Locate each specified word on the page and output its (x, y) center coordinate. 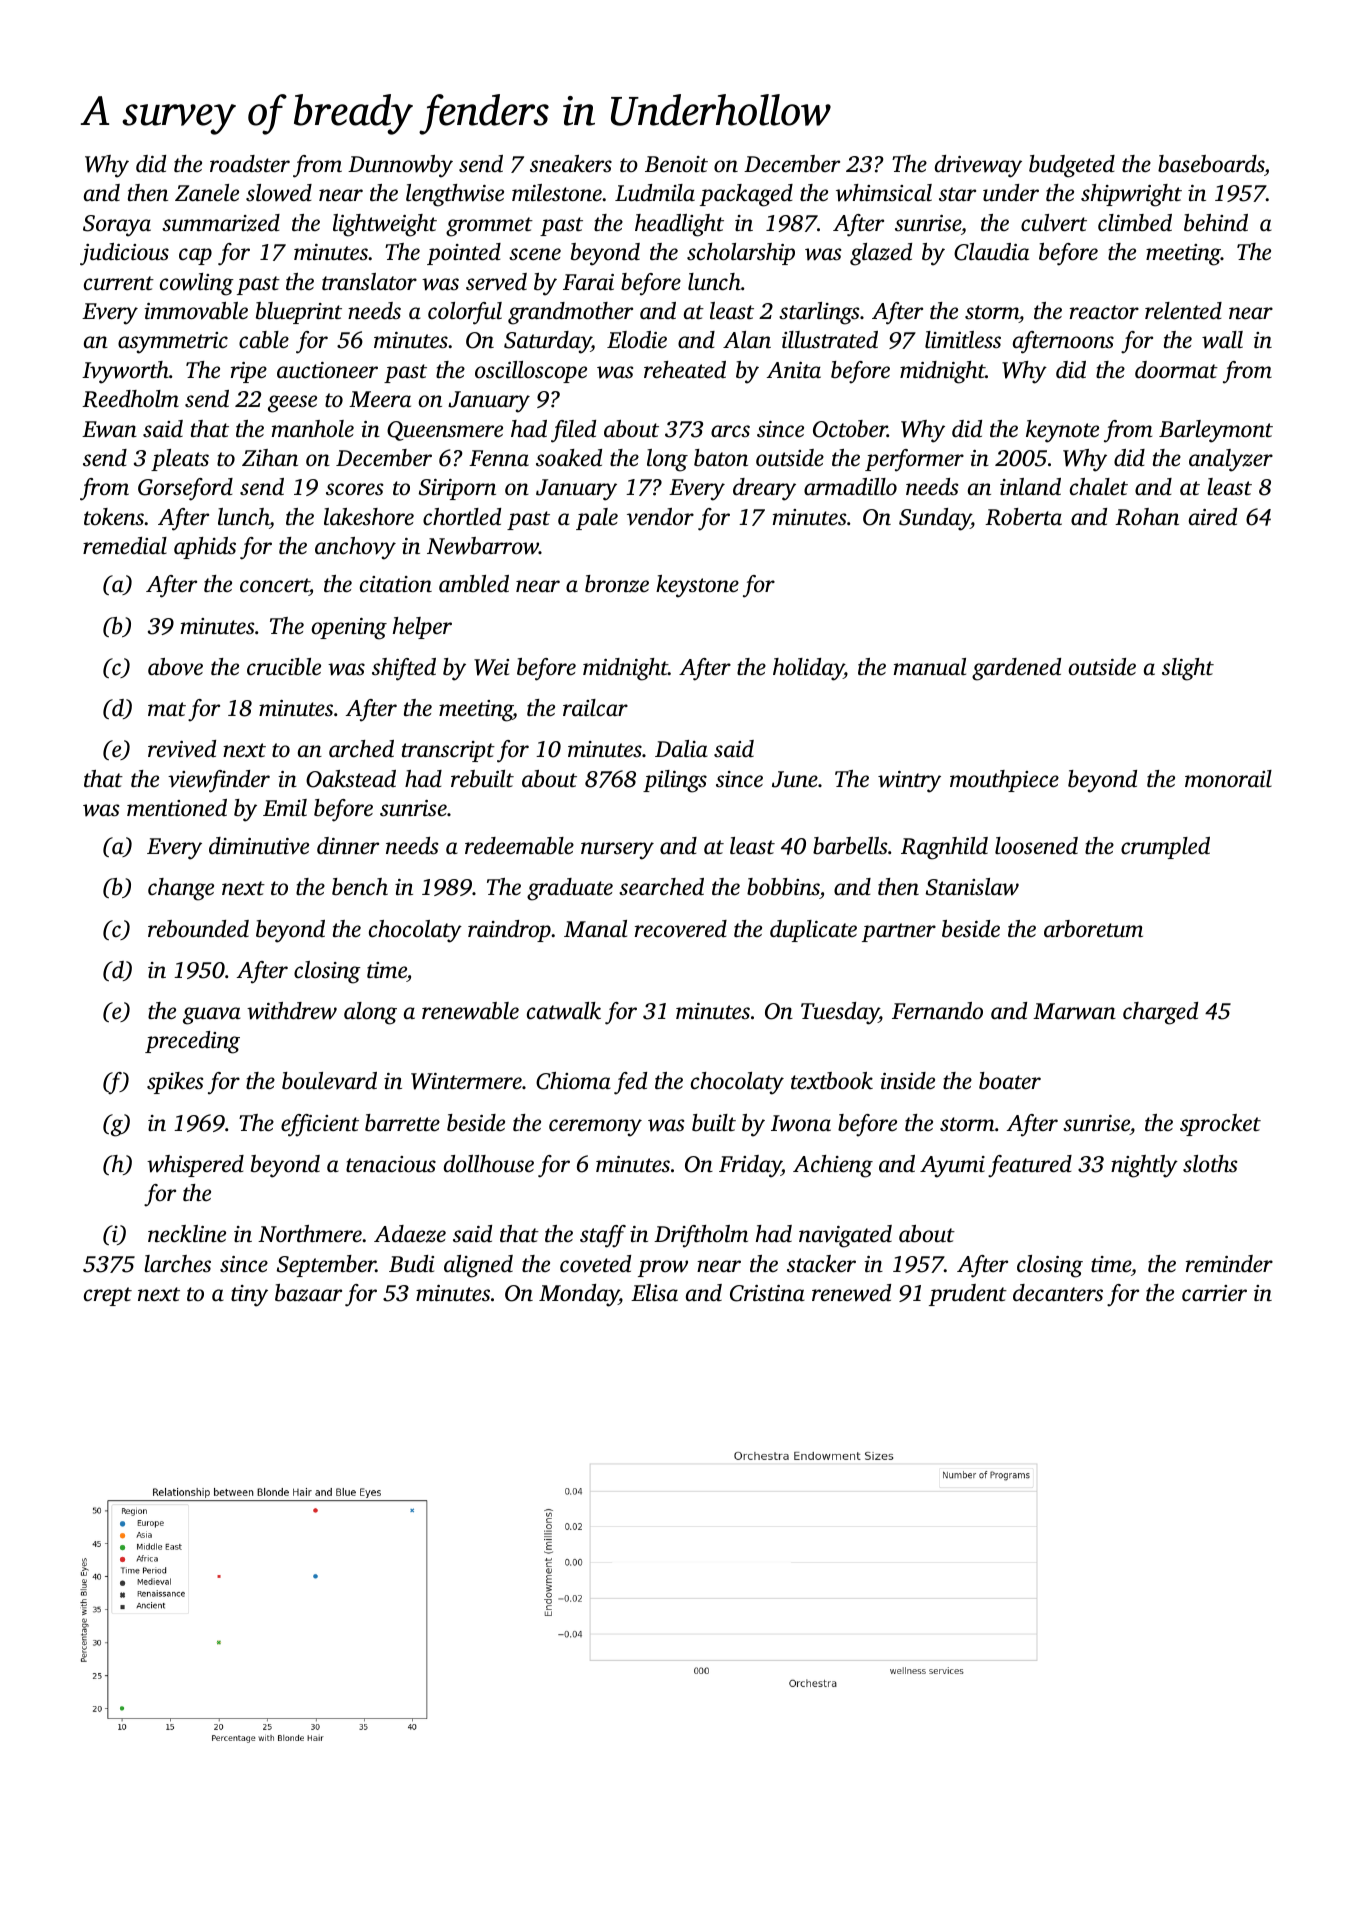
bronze (617, 584)
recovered (681, 929)
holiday (808, 669)
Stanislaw (972, 887)
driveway (978, 166)
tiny (249, 1296)
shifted (404, 669)
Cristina (767, 1293)
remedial (125, 546)
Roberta (1023, 517)
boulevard (329, 1081)
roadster (250, 164)
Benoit (676, 164)
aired (1213, 517)
